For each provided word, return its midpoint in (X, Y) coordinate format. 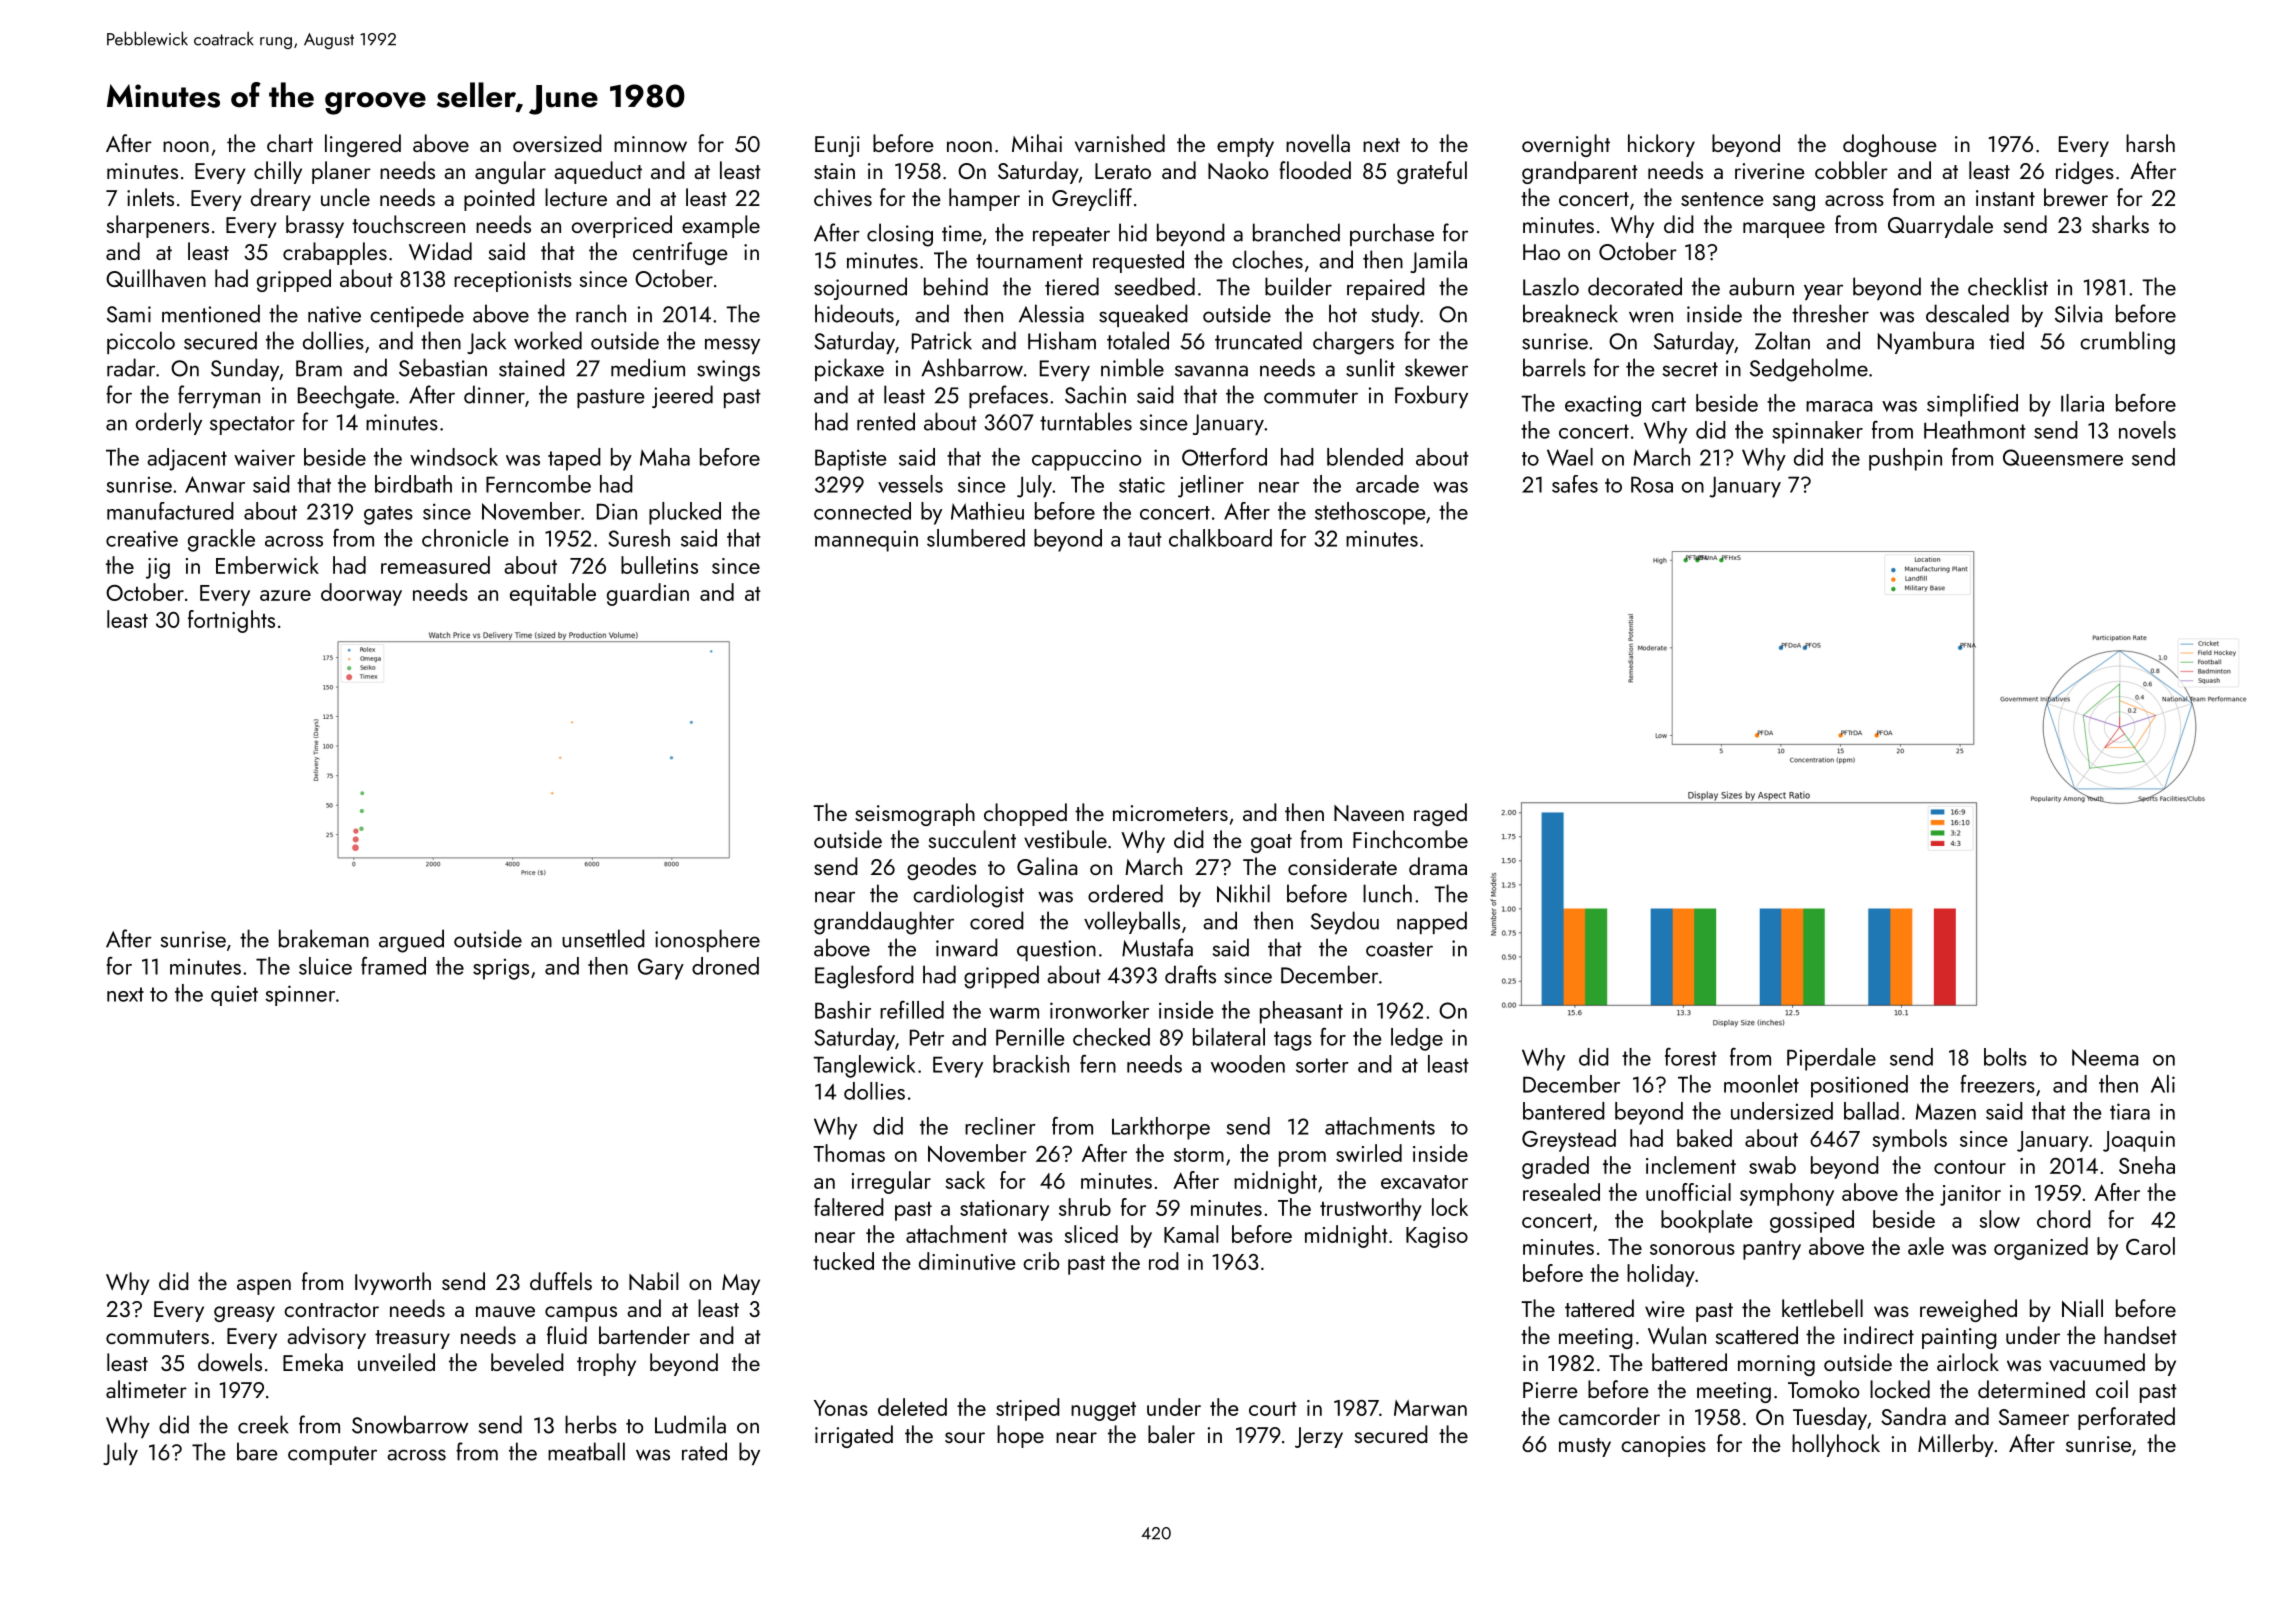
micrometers (1170, 813)
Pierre (1550, 1390)
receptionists (513, 281)
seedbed (1155, 286)
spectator (252, 425)
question (1056, 950)
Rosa (1652, 484)
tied (2006, 340)
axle (1926, 1246)
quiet (234, 996)
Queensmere (2063, 457)
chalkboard (1220, 538)
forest (1691, 1057)
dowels (230, 1362)
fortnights (231, 621)
